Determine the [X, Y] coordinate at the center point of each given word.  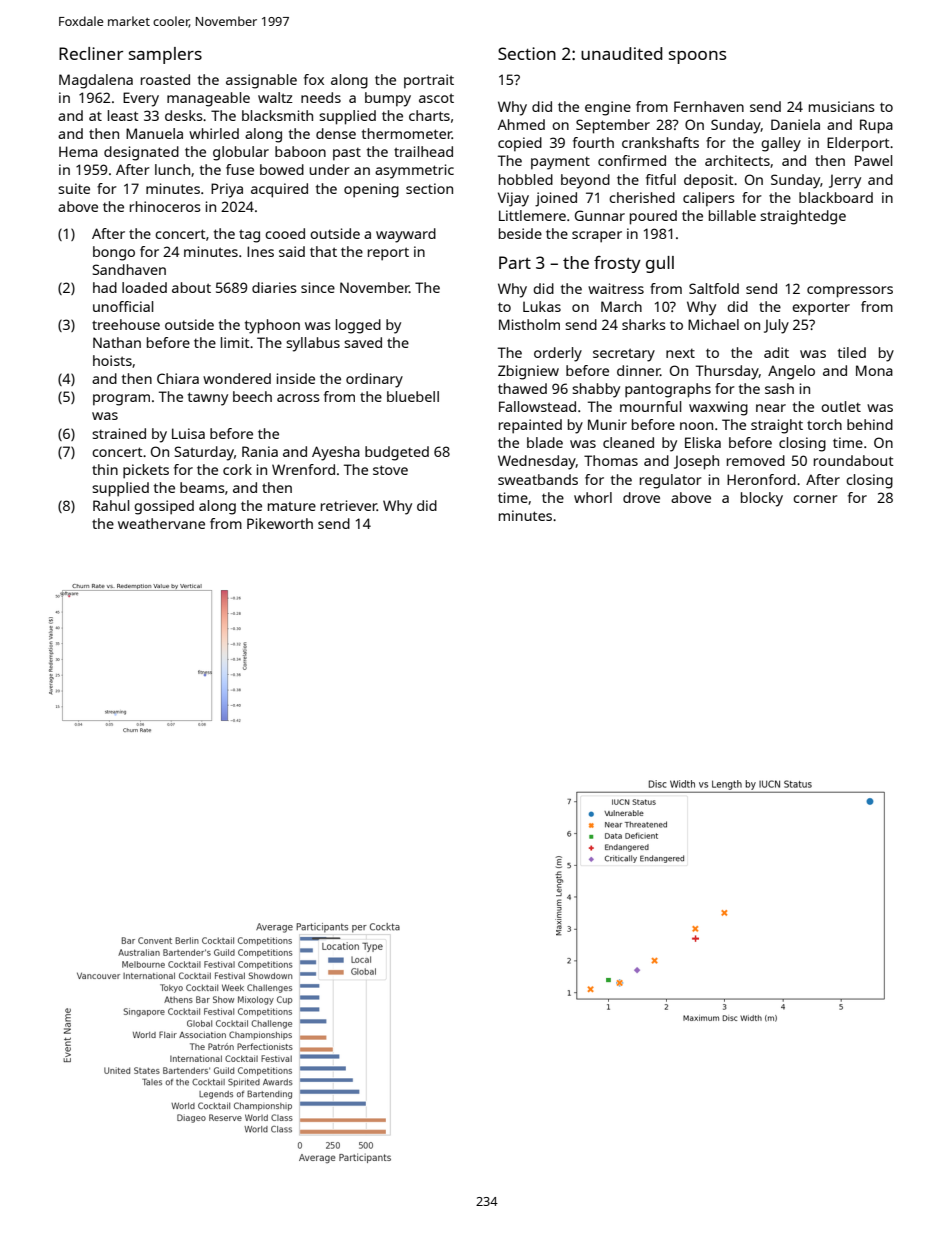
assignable [261, 81]
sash [779, 388]
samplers [165, 55]
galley [781, 144]
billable [732, 215]
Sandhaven [129, 269]
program [121, 400]
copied [520, 144]
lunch [172, 169]
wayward [406, 235]
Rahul [111, 505]
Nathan [117, 342]
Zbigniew [528, 372]
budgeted [397, 453]
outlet [841, 406]
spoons [697, 57]
